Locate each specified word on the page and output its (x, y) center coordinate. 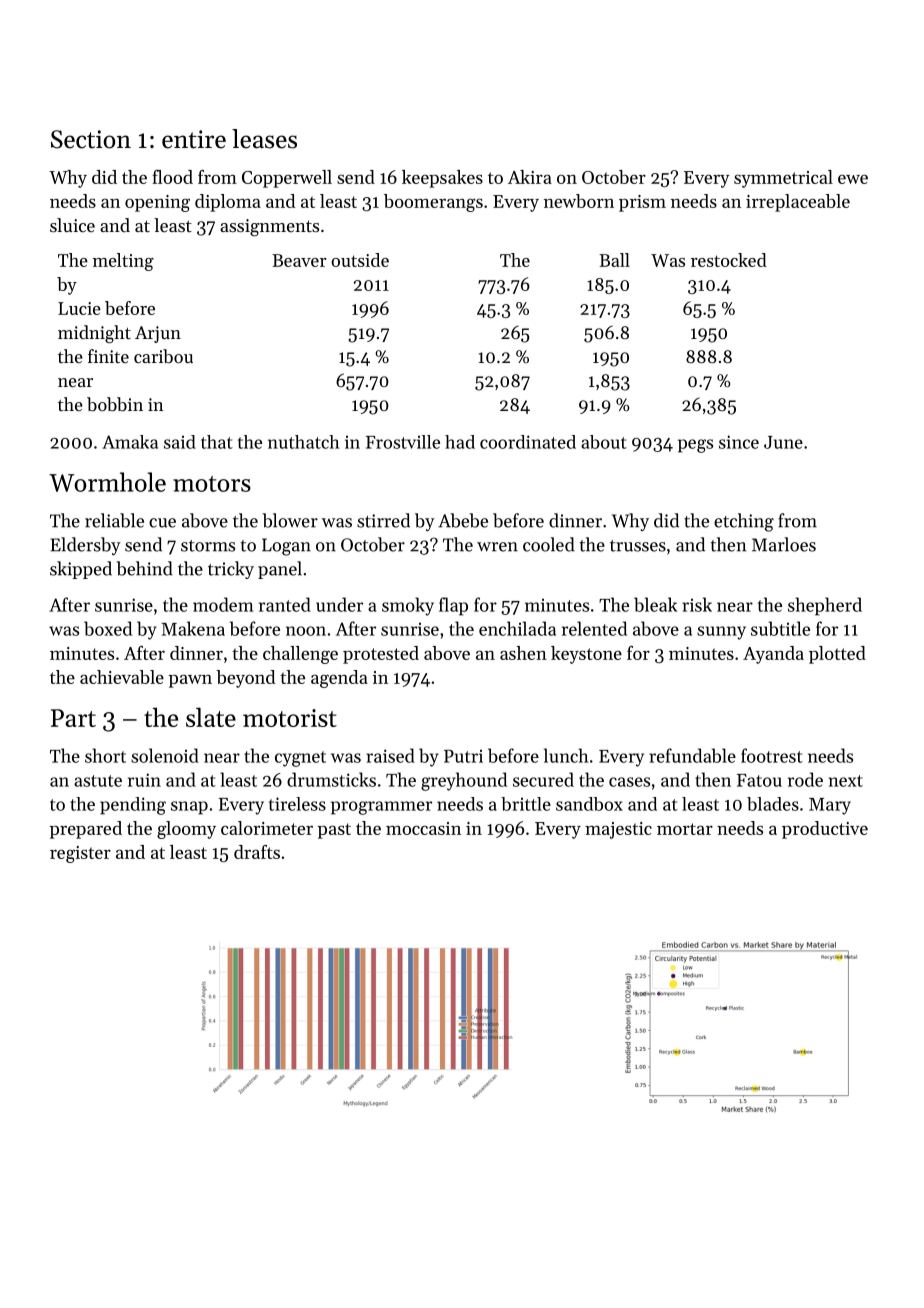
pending (133, 806)
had (460, 442)
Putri (463, 756)
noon (306, 631)
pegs (695, 446)
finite (108, 356)
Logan (286, 547)
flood (172, 177)
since (739, 442)
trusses (638, 546)
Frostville (403, 442)
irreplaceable (798, 203)
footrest (772, 755)
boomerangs (433, 203)
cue (162, 523)
